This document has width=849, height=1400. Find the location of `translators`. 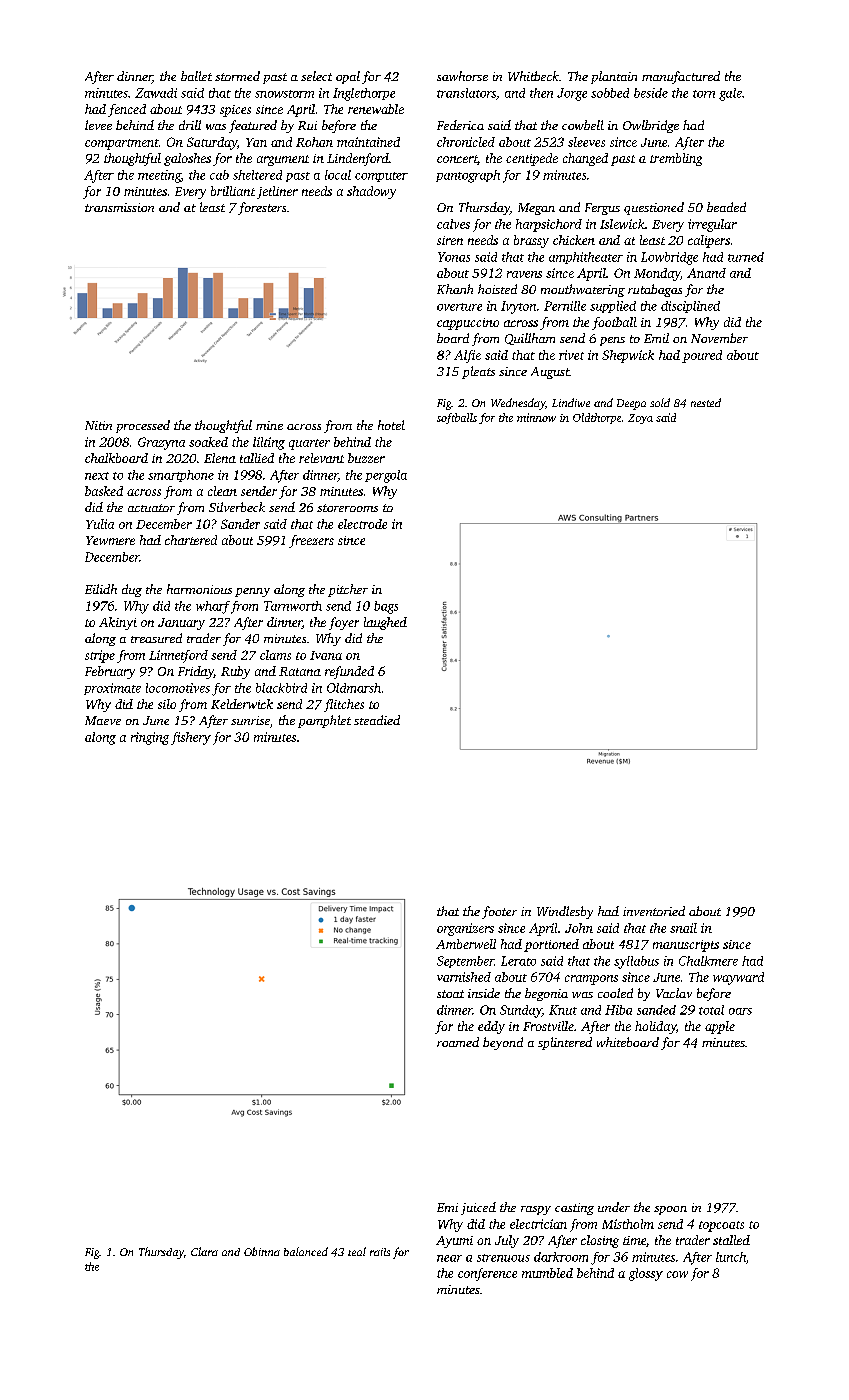

translators is located at coordinates (466, 93).
